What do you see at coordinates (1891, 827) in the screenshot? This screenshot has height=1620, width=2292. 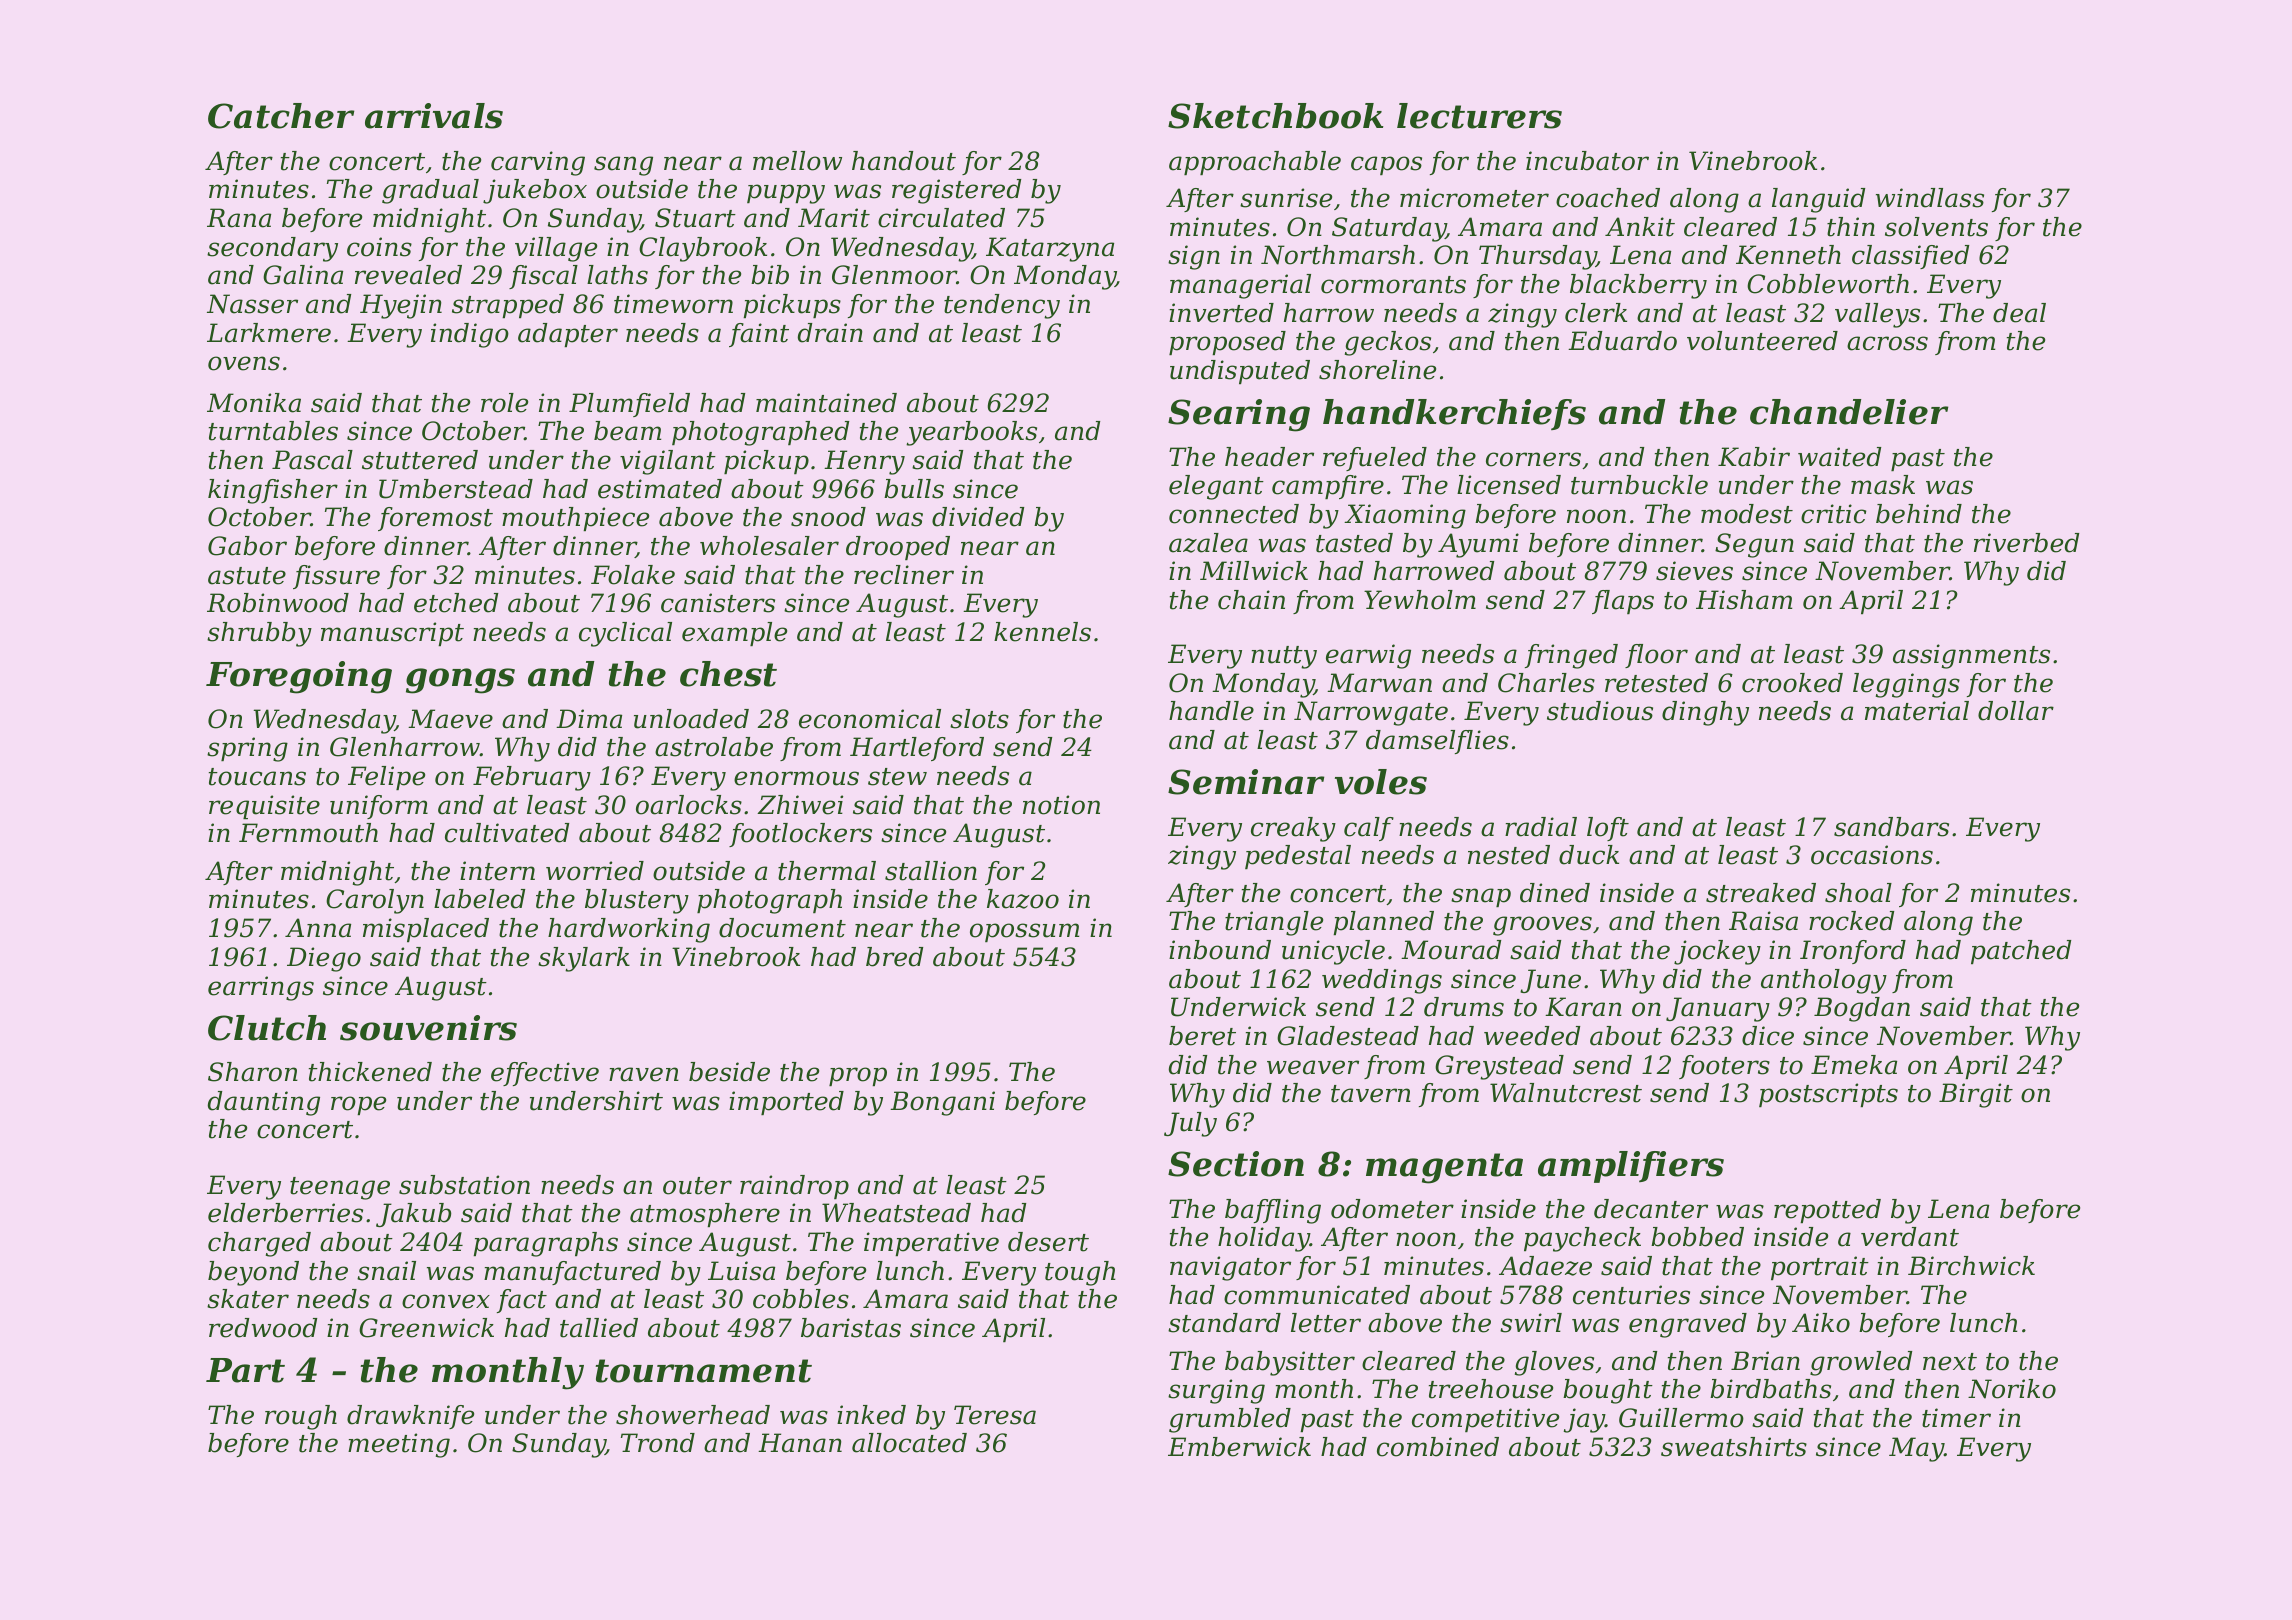 I see `sandbars` at bounding box center [1891, 827].
